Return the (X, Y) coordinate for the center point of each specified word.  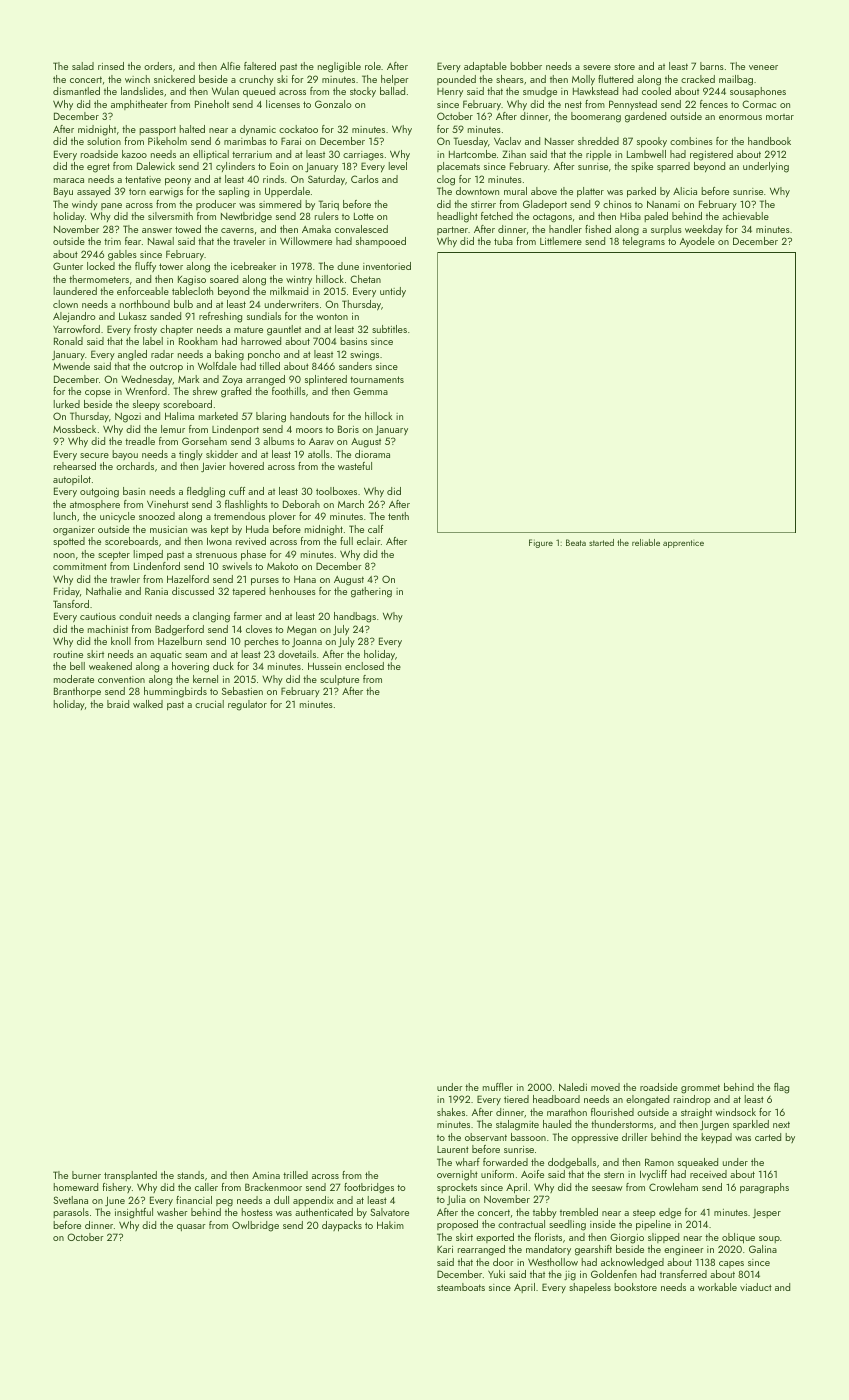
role (373, 66)
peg (224, 1203)
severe (597, 67)
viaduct (756, 1287)
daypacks (342, 1226)
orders (158, 66)
